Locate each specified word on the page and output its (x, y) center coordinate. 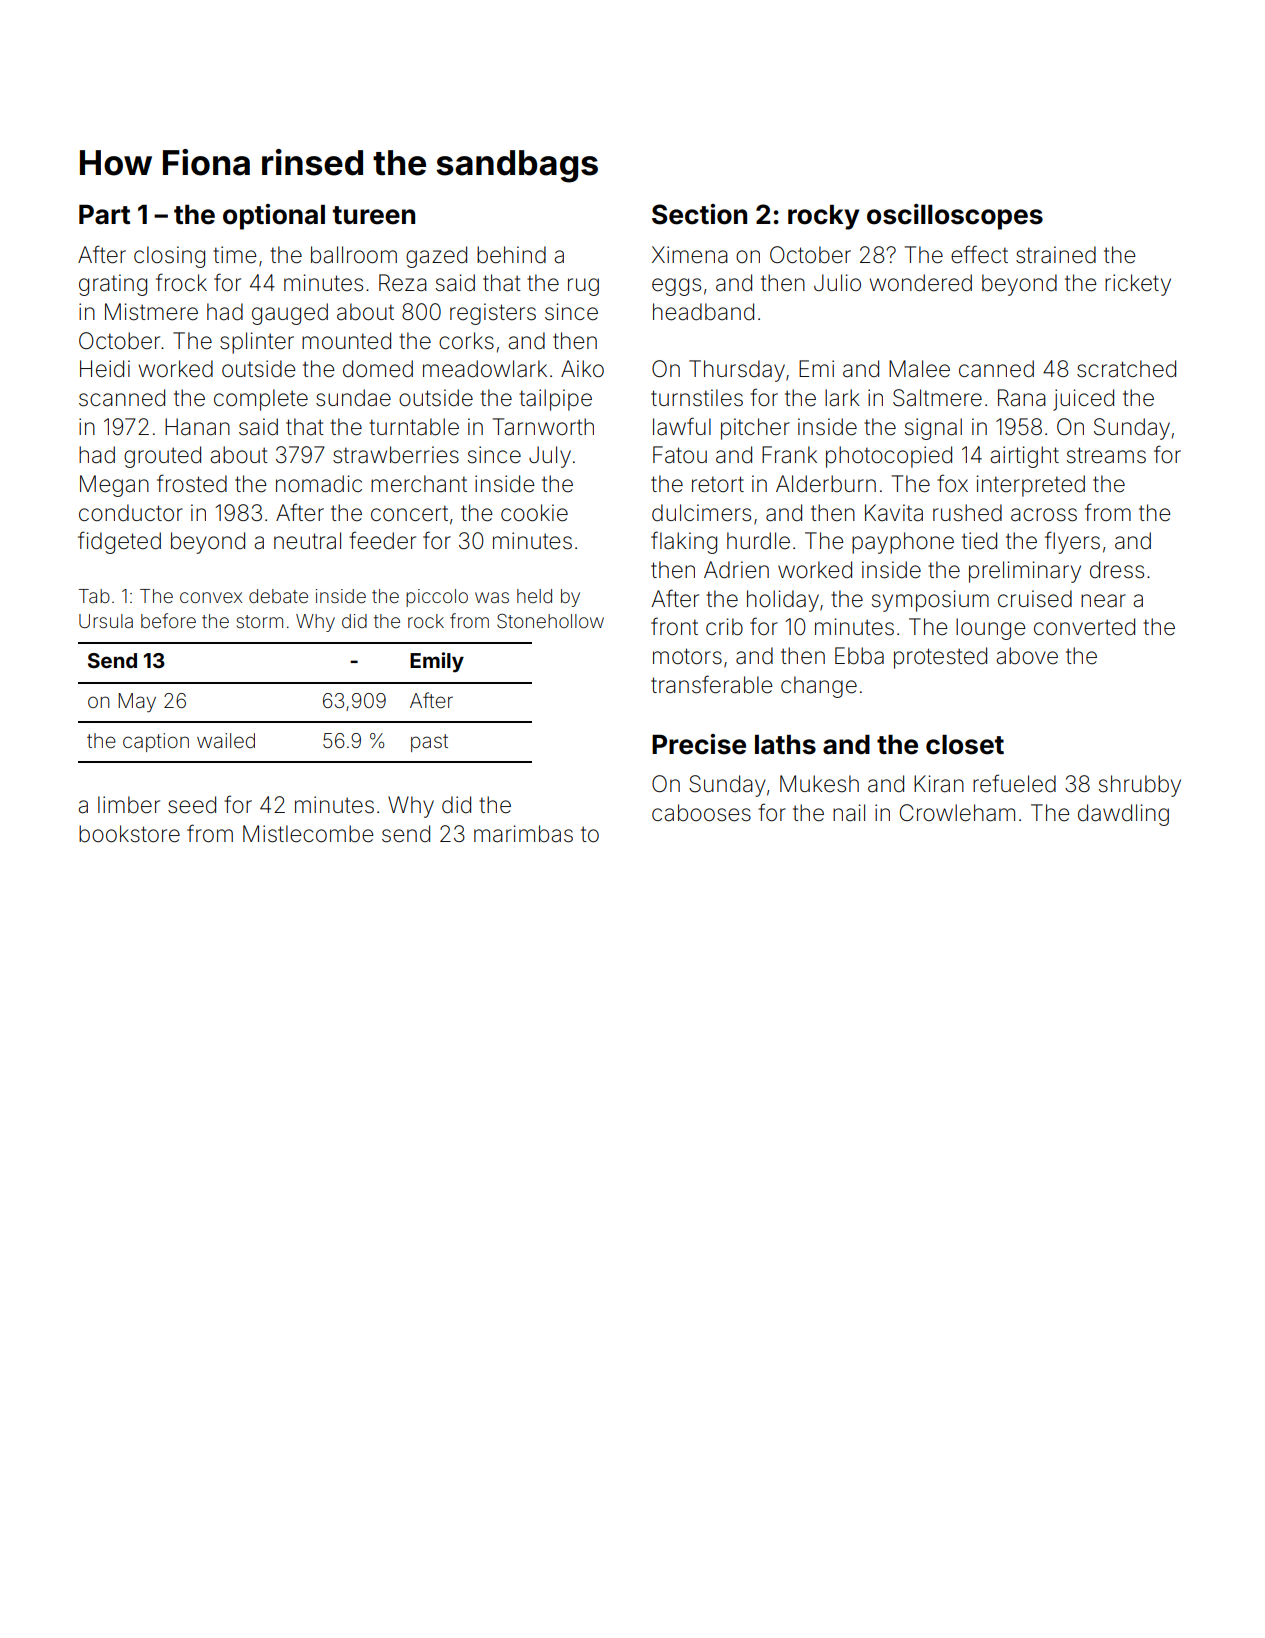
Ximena (690, 255)
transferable (711, 684)
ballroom (354, 255)
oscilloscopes (955, 217)
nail (849, 813)
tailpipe (555, 400)
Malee (919, 369)
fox (952, 483)
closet (965, 745)
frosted (192, 483)
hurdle (758, 541)
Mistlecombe (308, 834)
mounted (346, 341)
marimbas (523, 834)
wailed (226, 740)
